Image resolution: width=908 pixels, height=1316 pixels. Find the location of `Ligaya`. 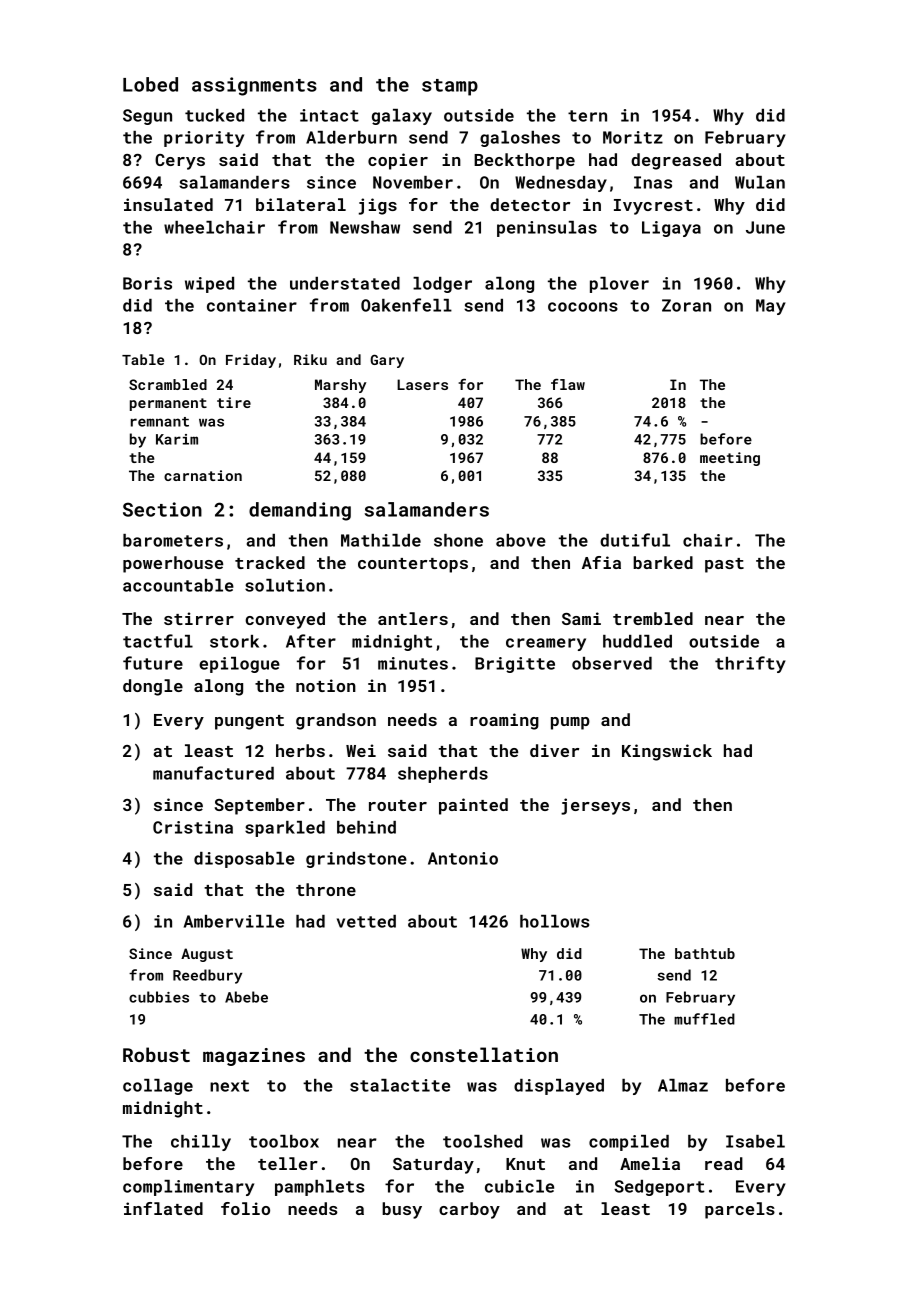

Ligaya is located at coordinates (671, 229).
